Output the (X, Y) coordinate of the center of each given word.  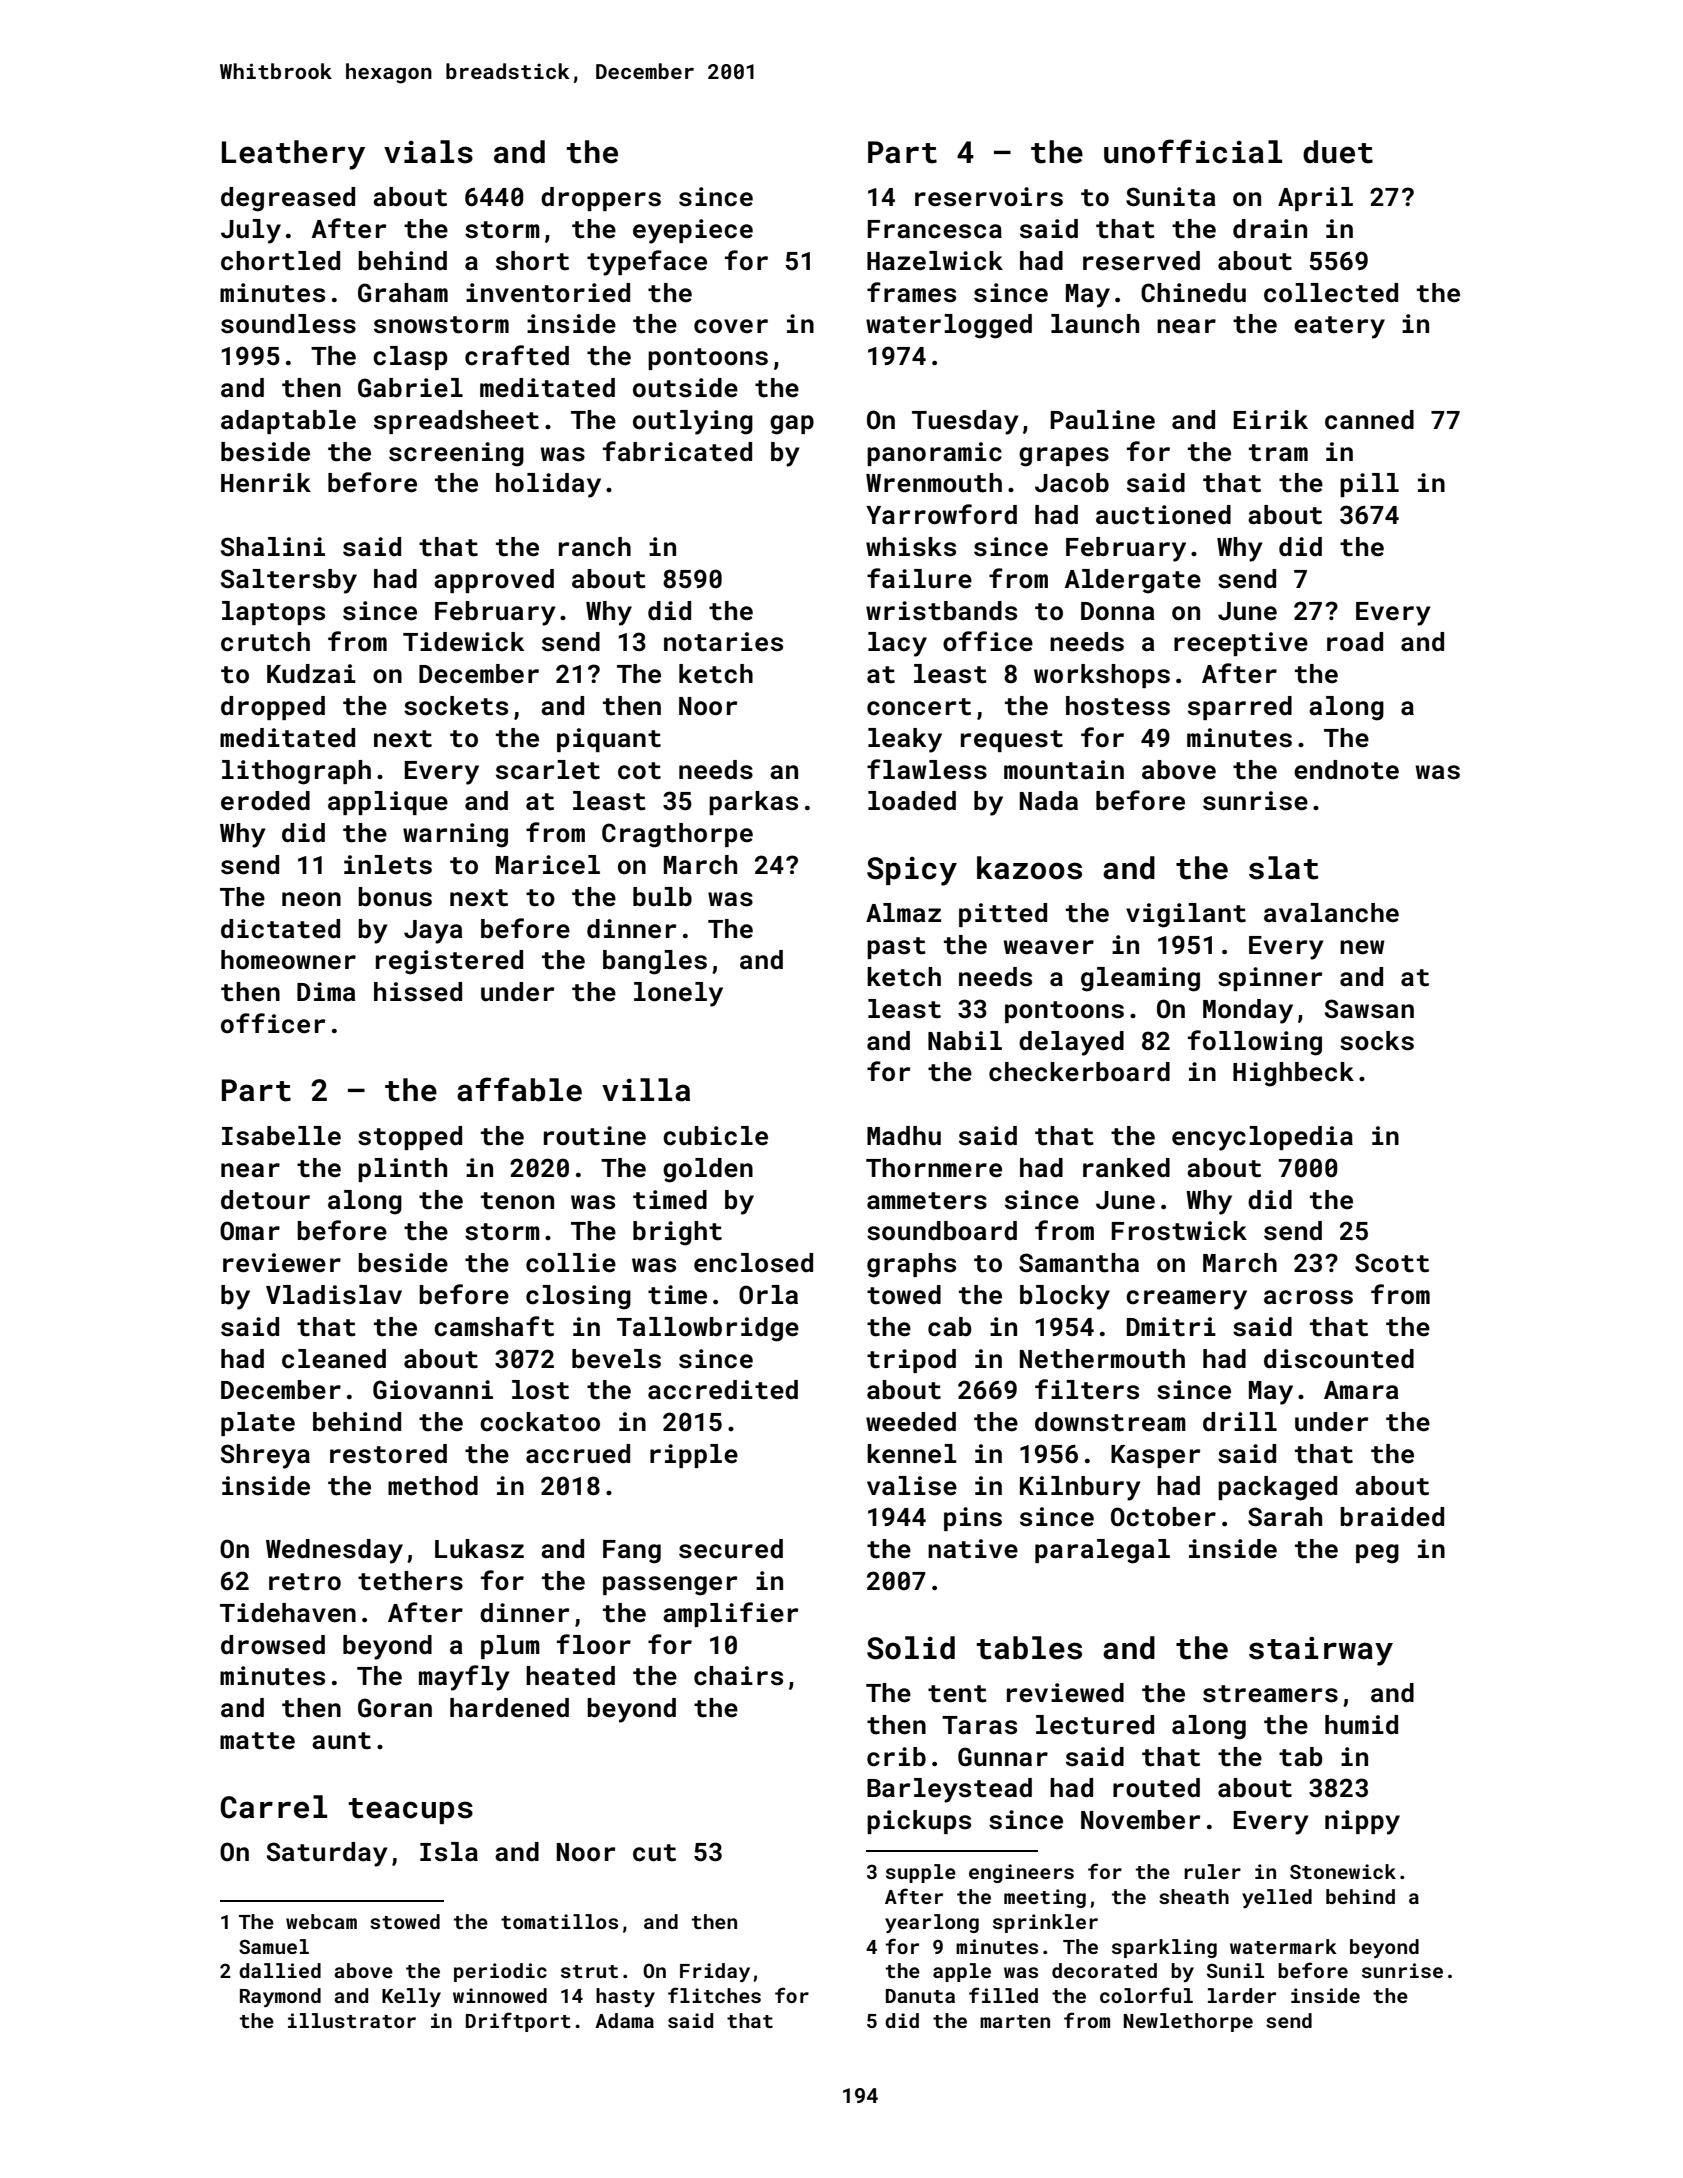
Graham (403, 293)
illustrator (352, 2020)
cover (731, 326)
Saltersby (289, 581)
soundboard (942, 1231)
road (1355, 642)
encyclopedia (1262, 1138)
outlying (693, 422)
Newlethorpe (1188, 2022)
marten (1015, 2021)
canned (1369, 420)
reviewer (282, 1263)
